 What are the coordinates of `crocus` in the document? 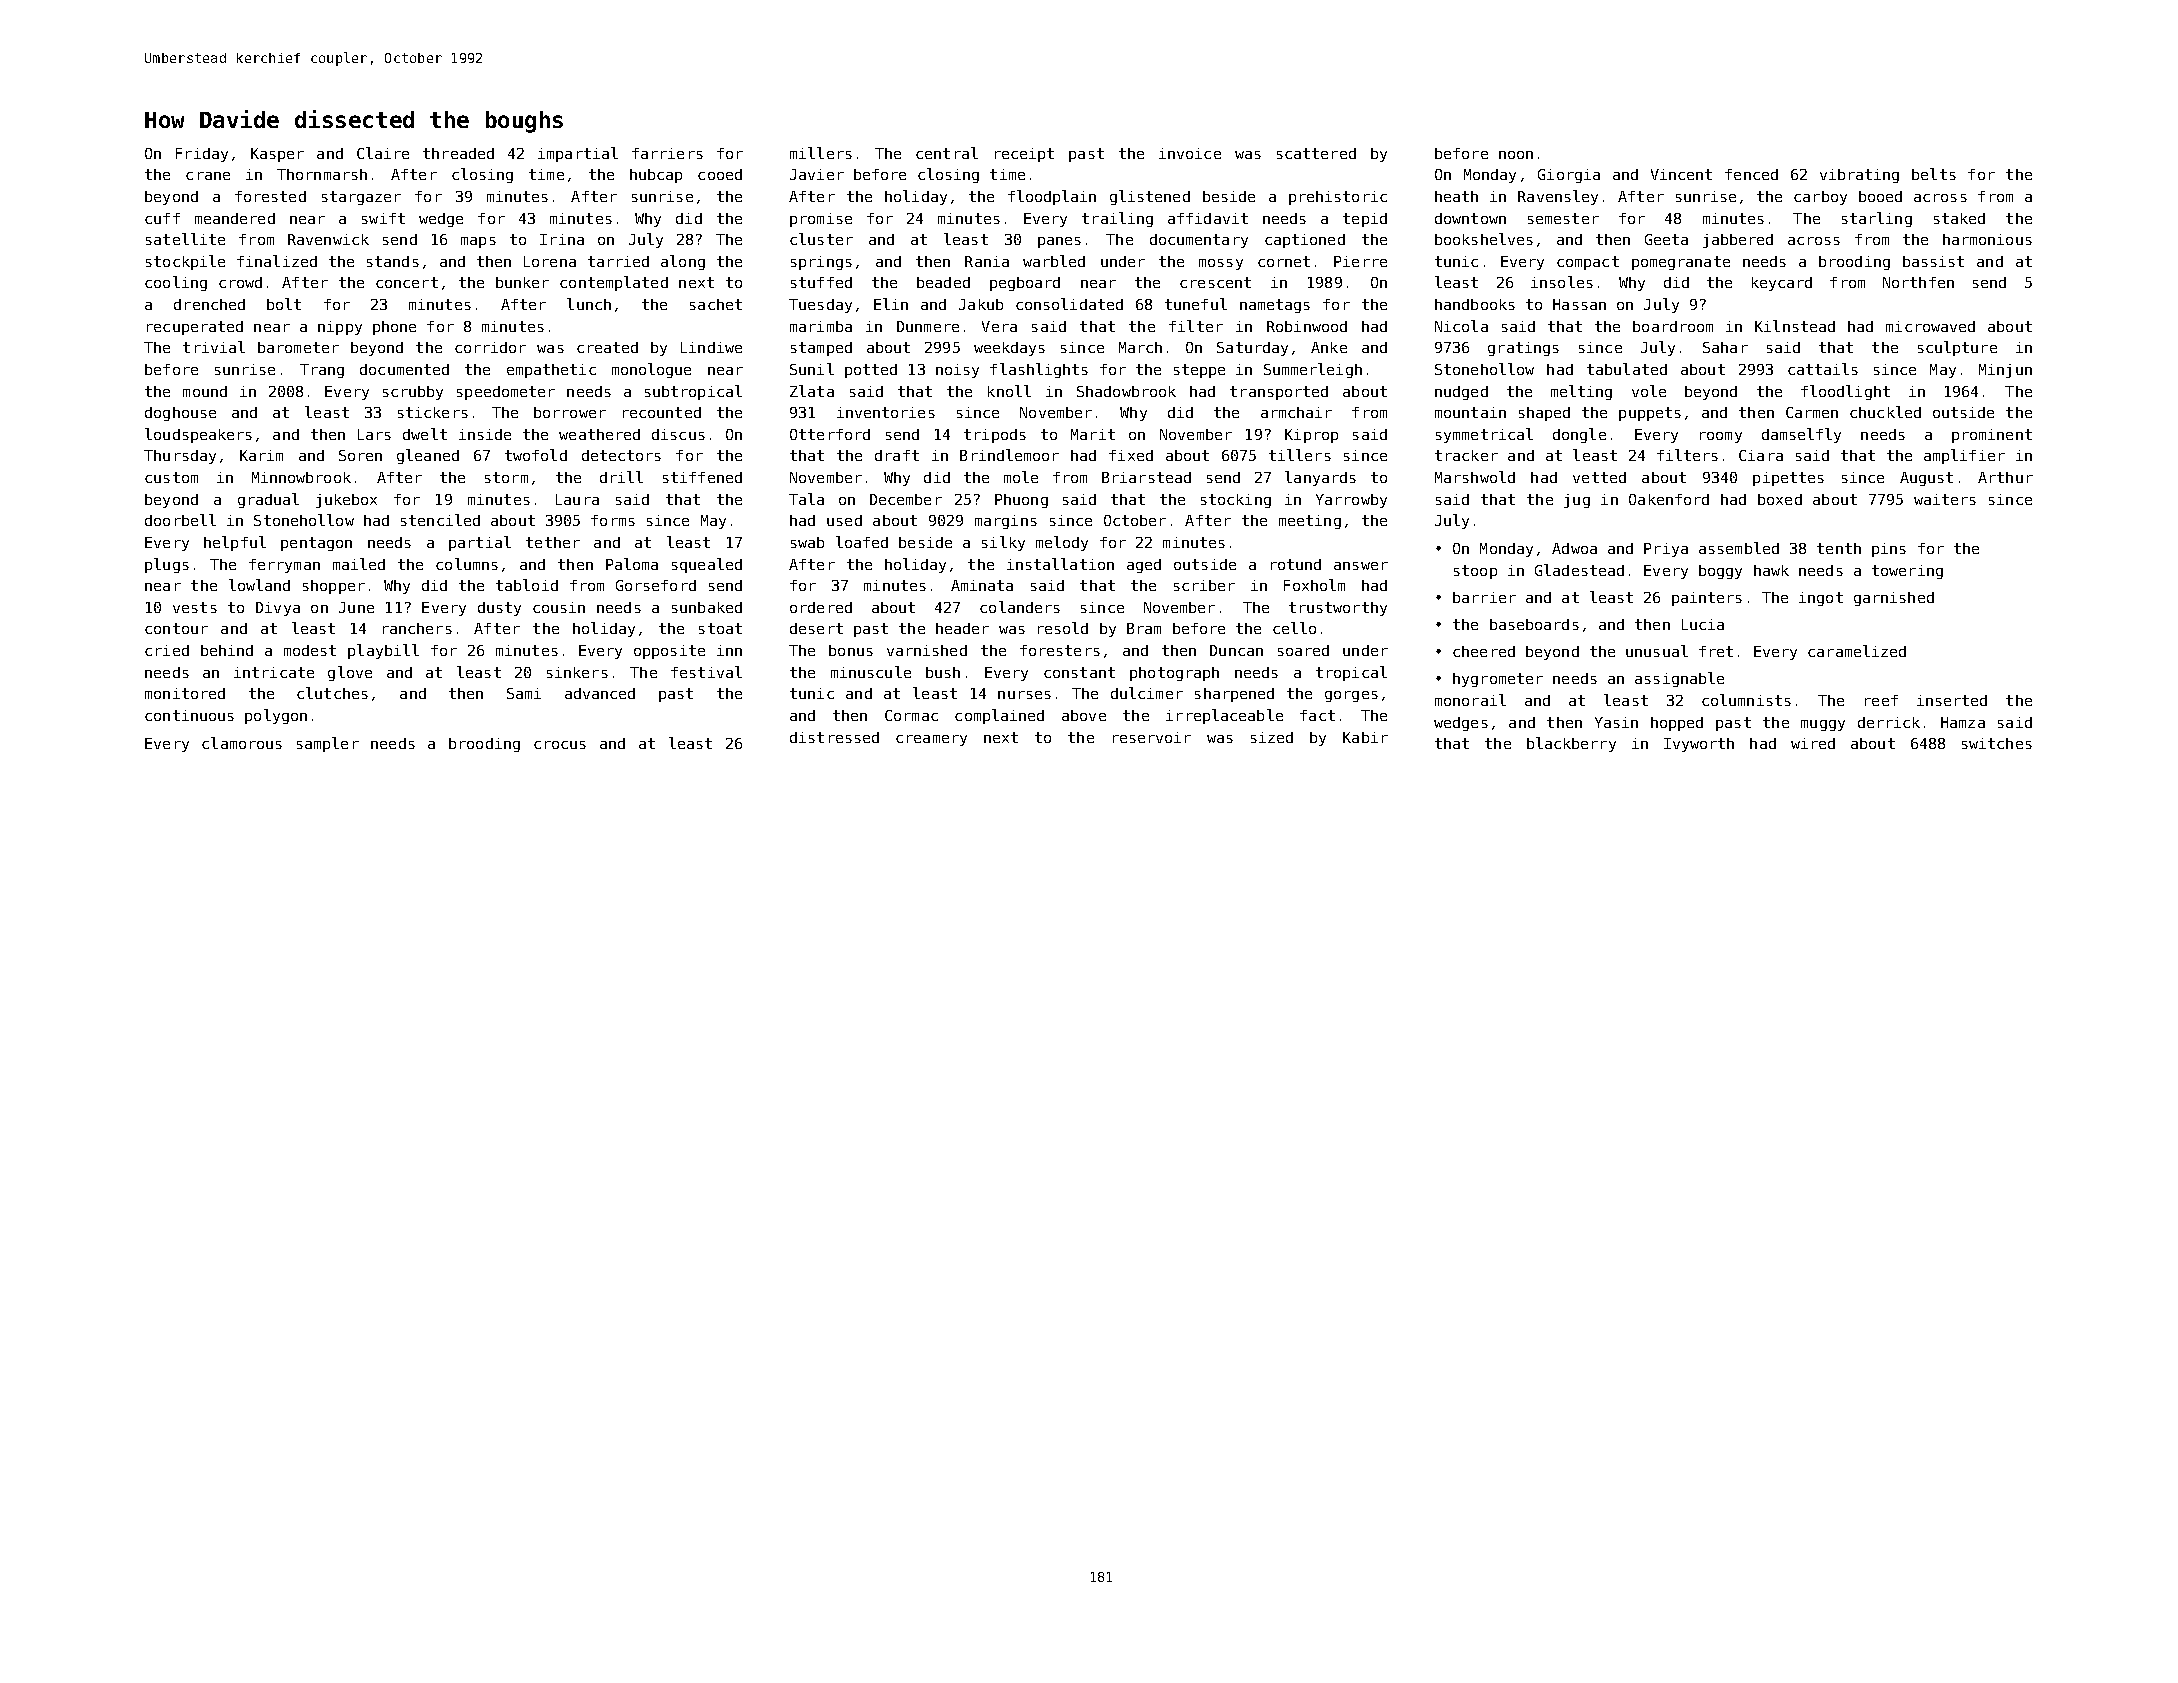 It's located at (560, 745).
